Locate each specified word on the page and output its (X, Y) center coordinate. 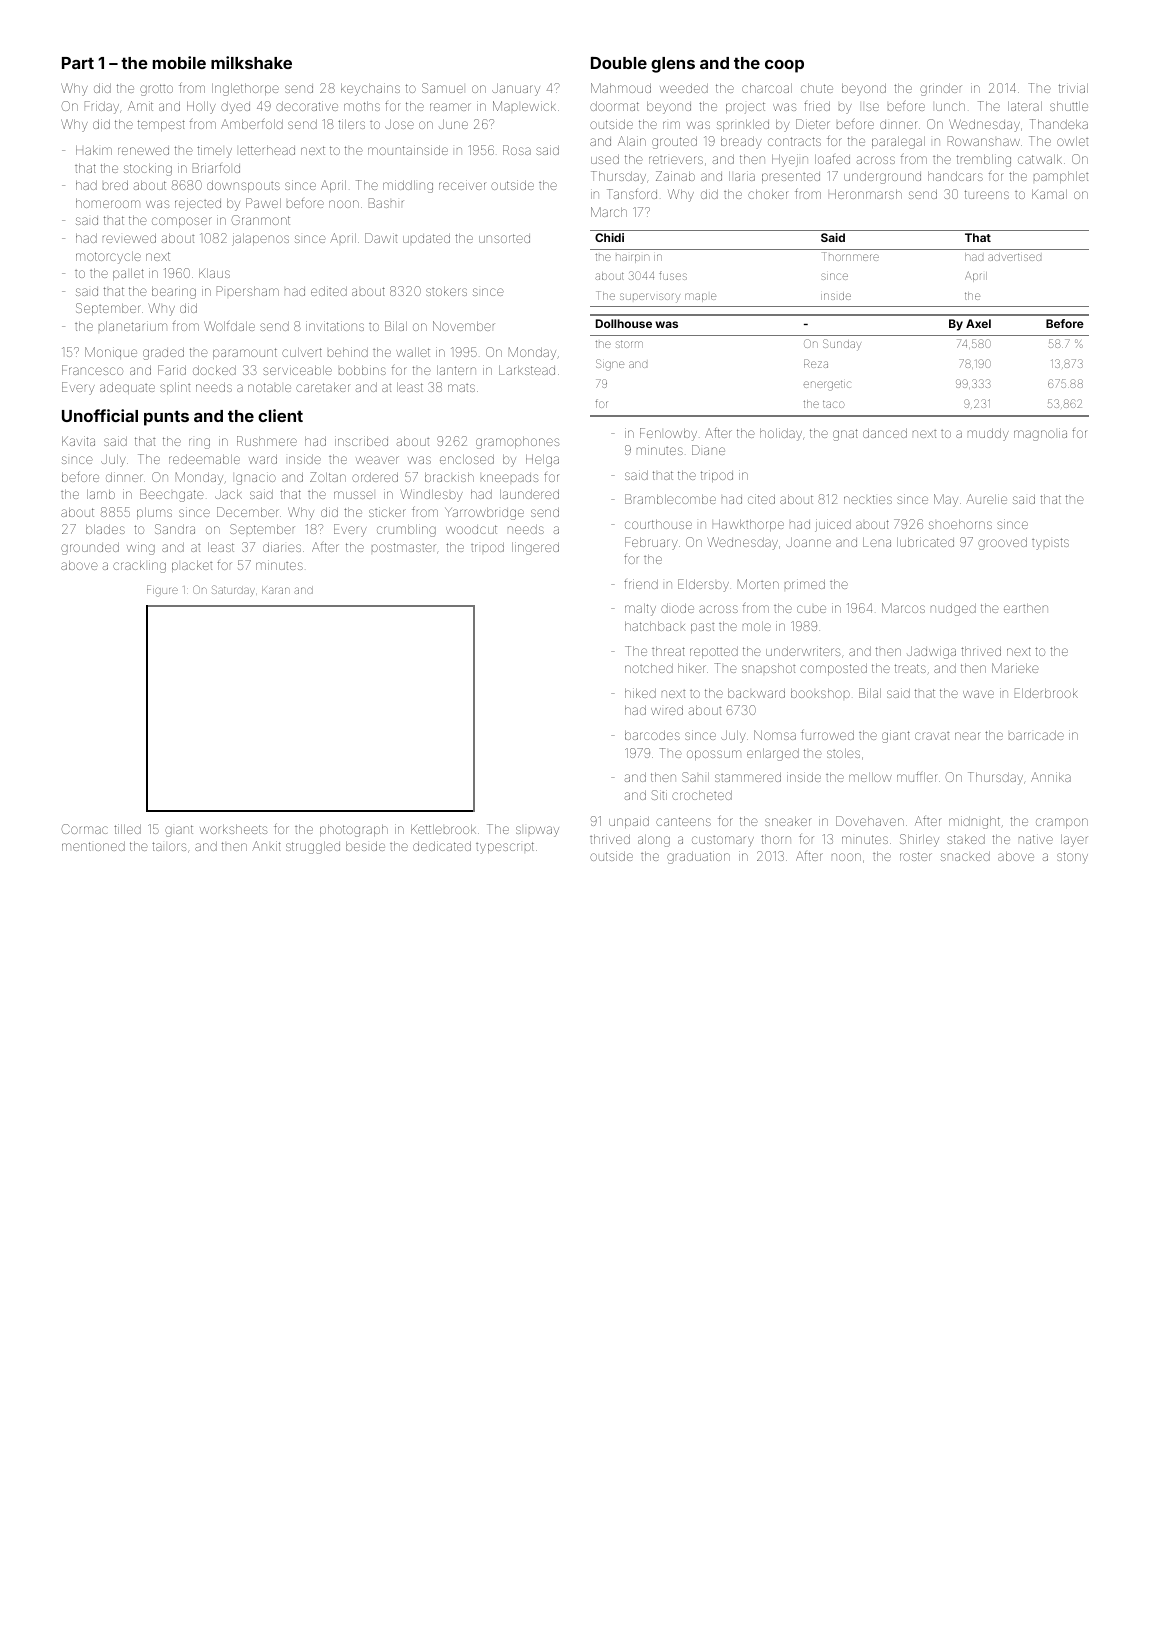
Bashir (386, 203)
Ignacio (256, 478)
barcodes (652, 735)
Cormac (85, 829)
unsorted (504, 238)
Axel (978, 323)
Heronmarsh (865, 194)
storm (629, 344)
